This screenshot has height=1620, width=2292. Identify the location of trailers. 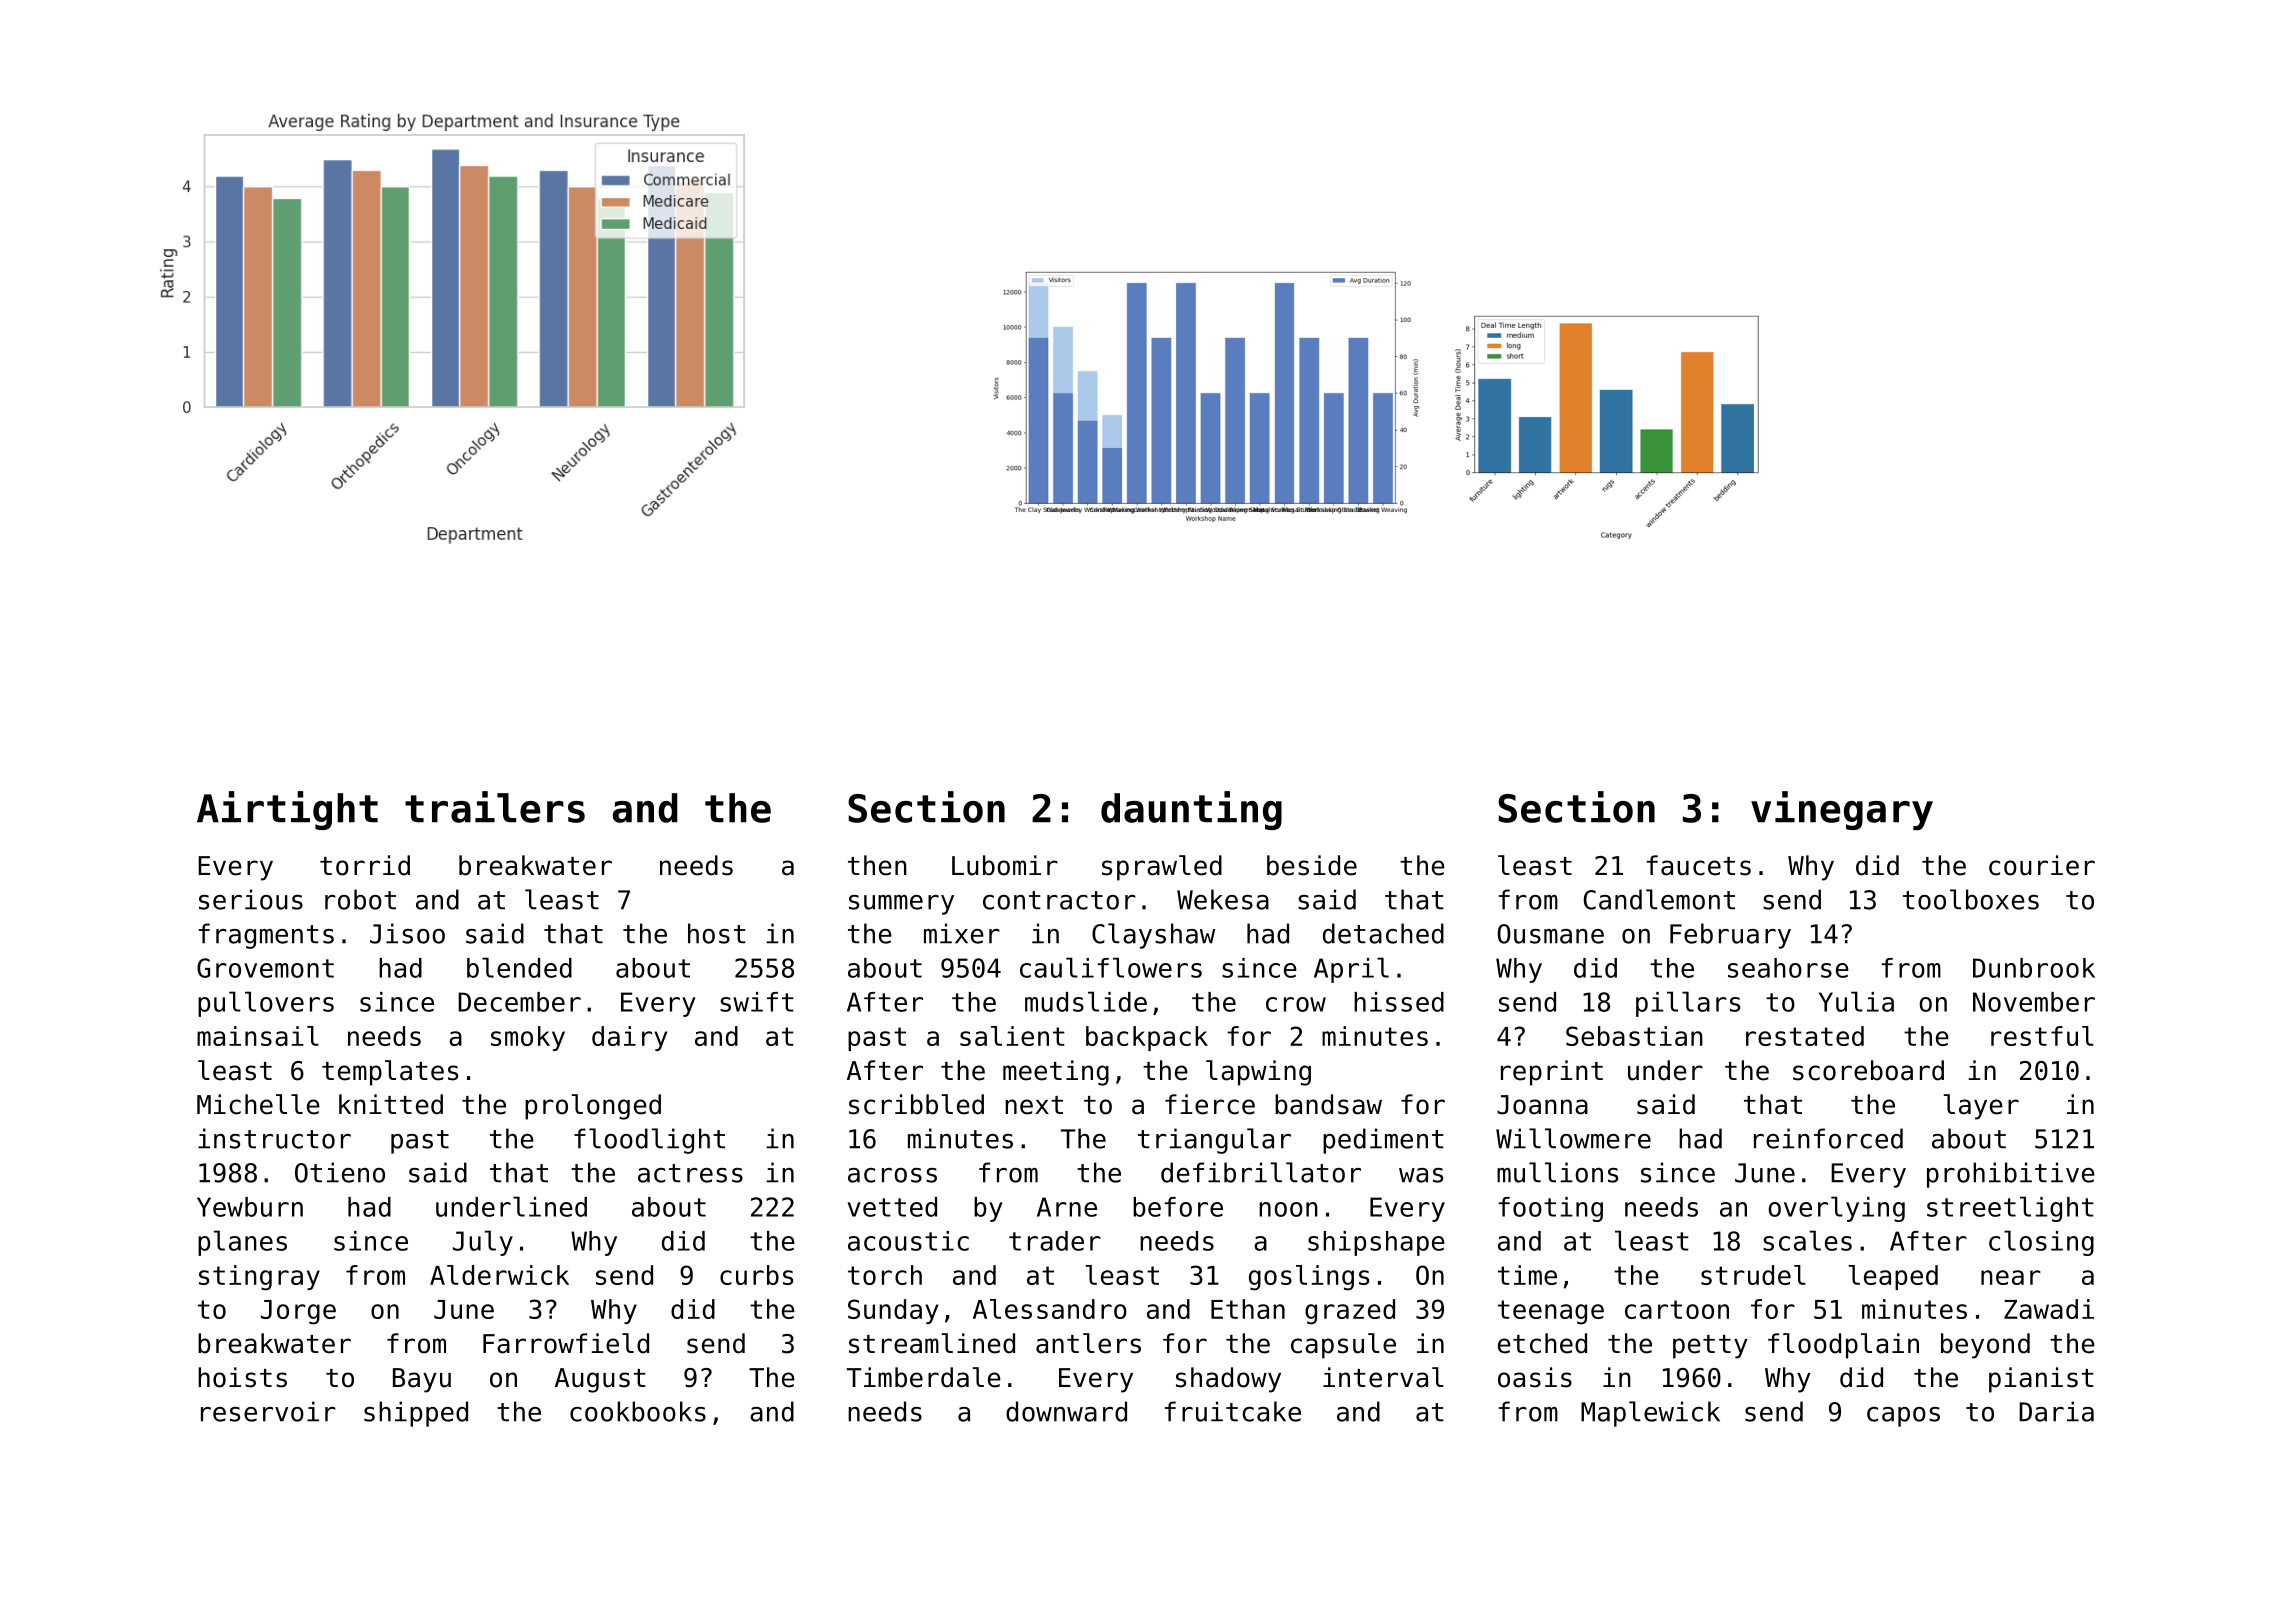
(495, 807).
